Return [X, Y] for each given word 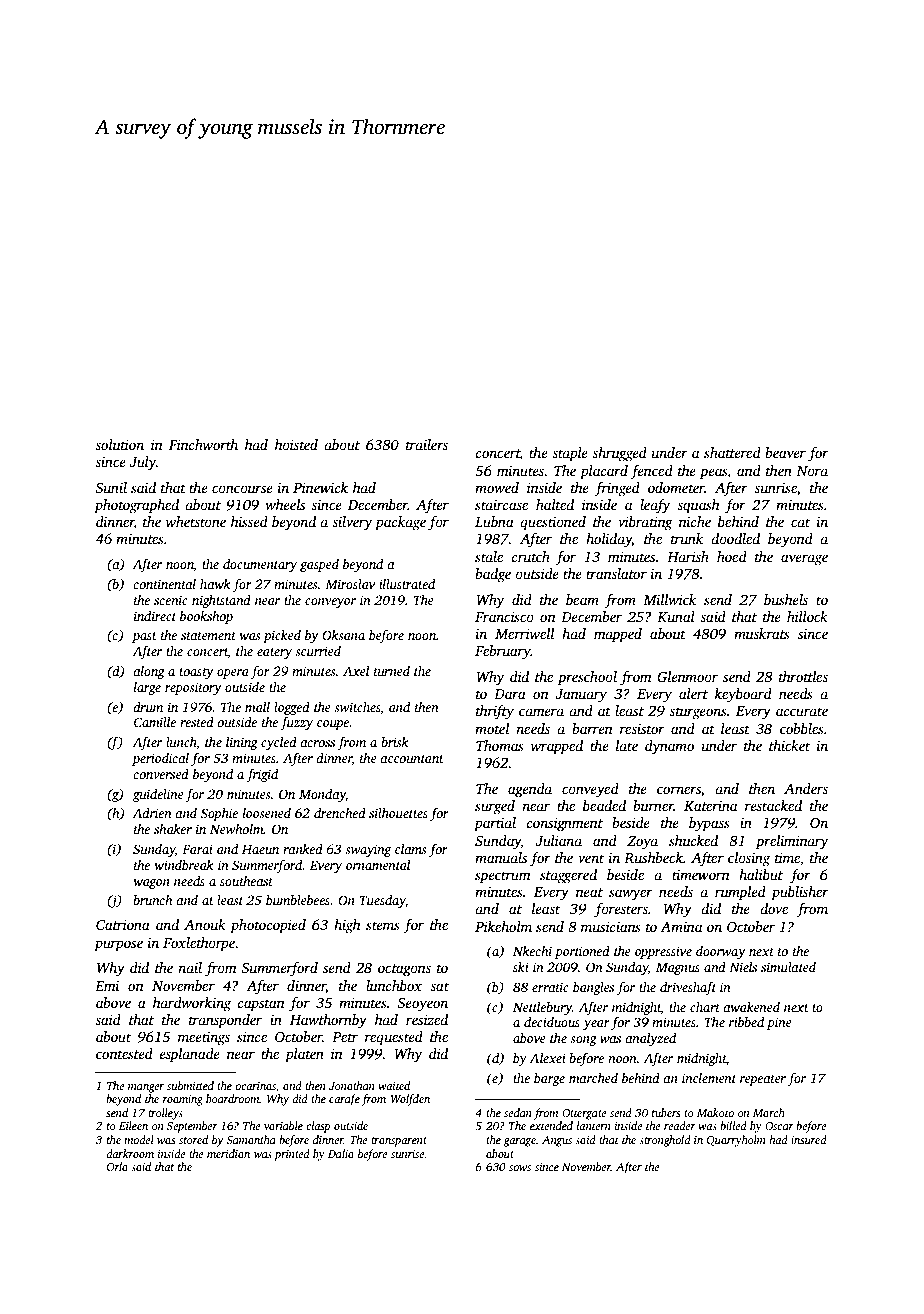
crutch [530, 556]
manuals [501, 857]
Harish [688, 556]
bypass [709, 824]
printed [292, 1155]
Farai [197, 849]
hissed [249, 521]
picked [282, 636]
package [400, 523]
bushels [786, 599]
